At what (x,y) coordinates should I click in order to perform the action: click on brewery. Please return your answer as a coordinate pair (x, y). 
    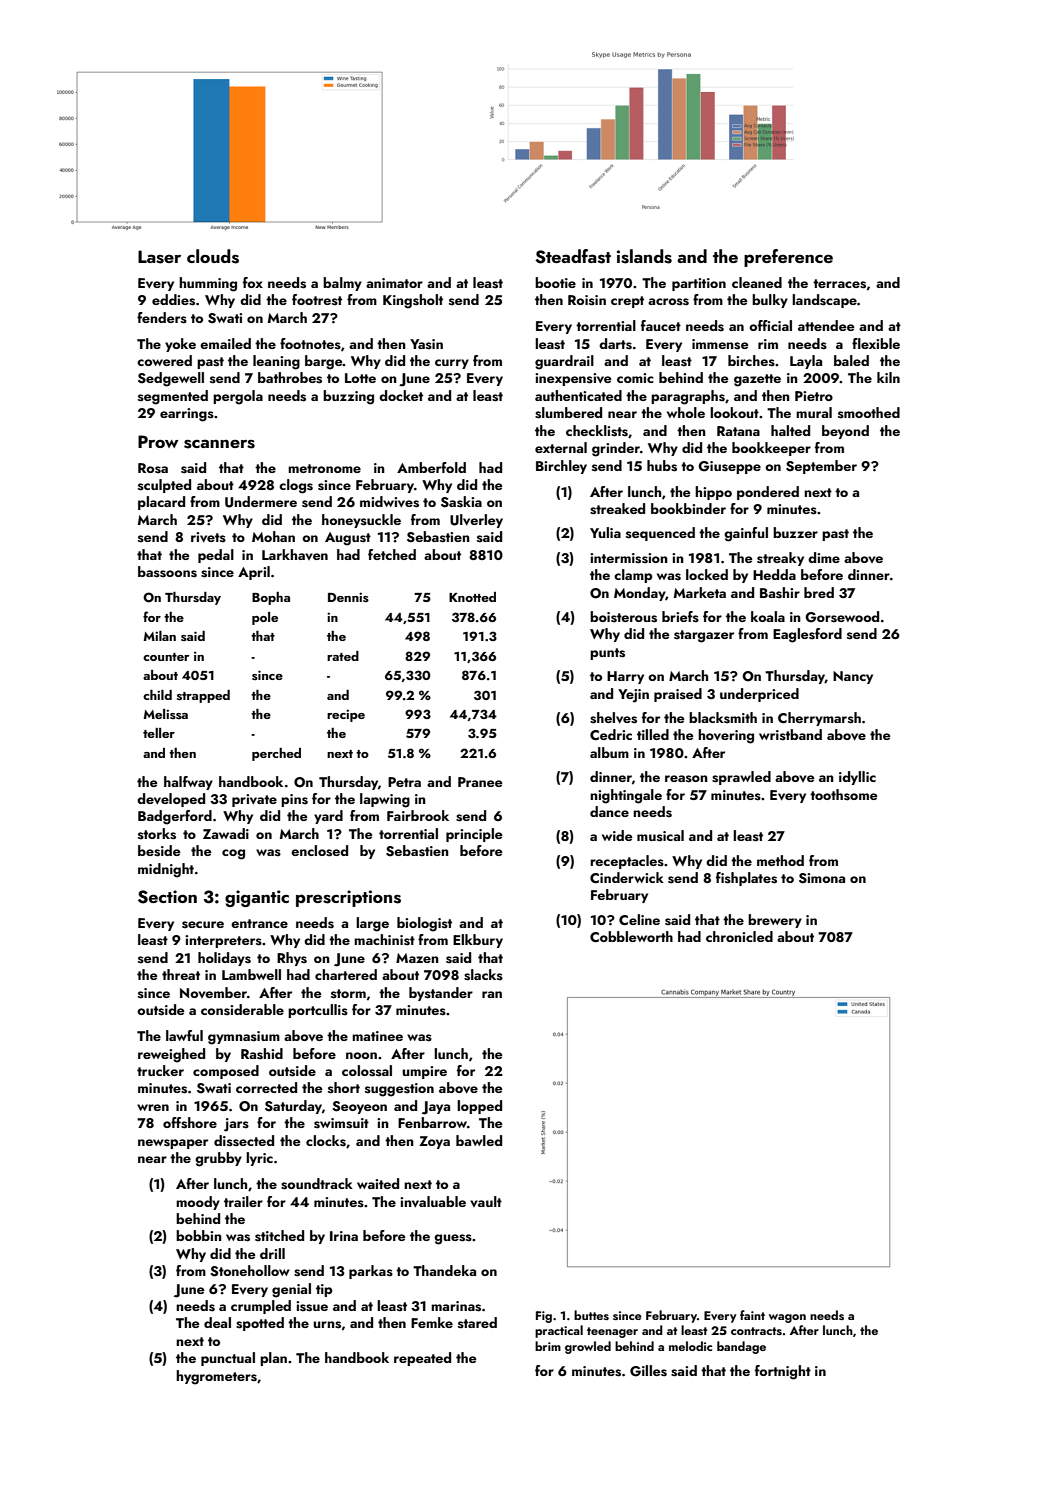
    Looking at the image, I should click on (775, 921).
